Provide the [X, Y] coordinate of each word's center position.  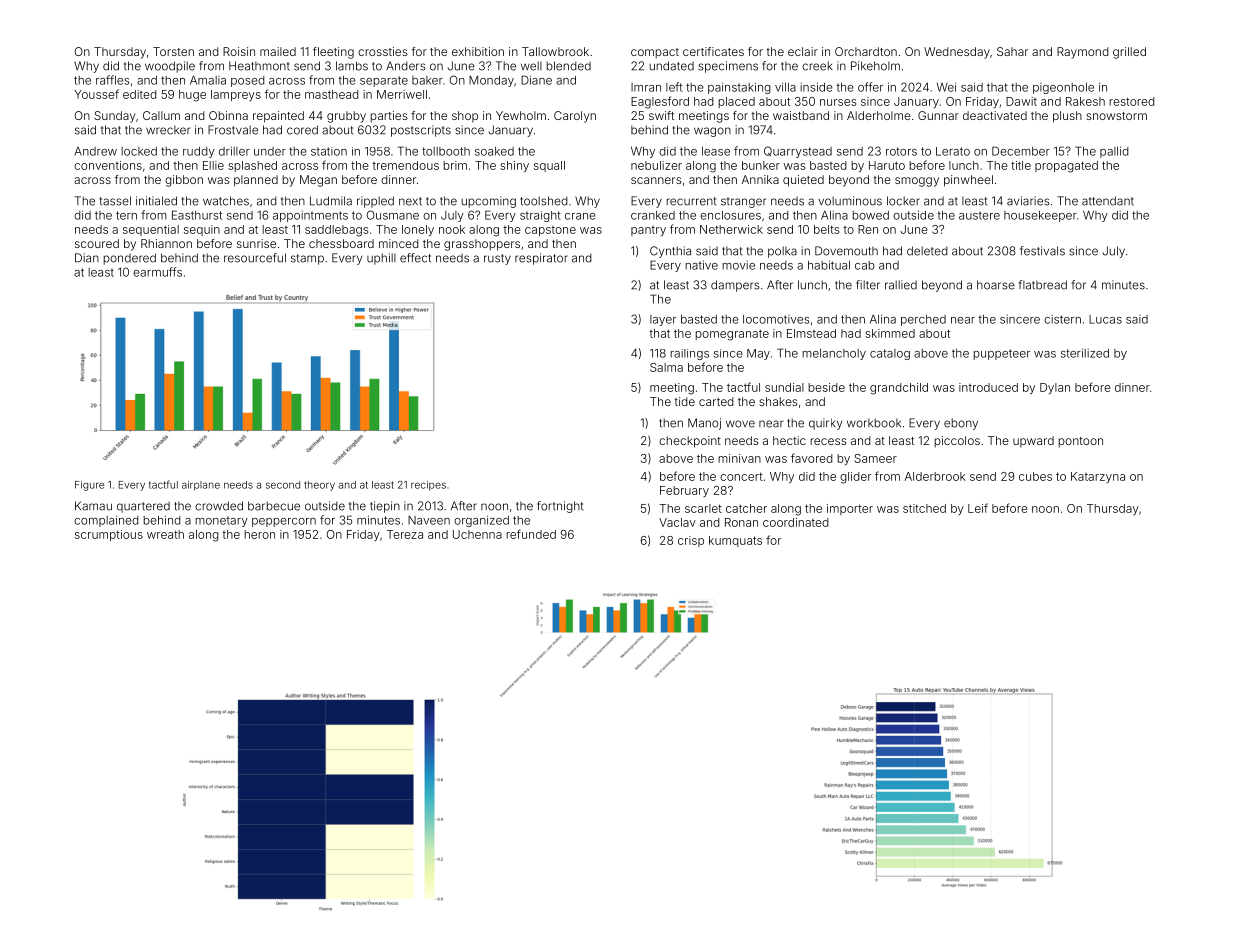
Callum [161, 115]
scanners [656, 180]
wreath [165, 534]
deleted [927, 251]
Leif [978, 508]
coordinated [796, 522]
